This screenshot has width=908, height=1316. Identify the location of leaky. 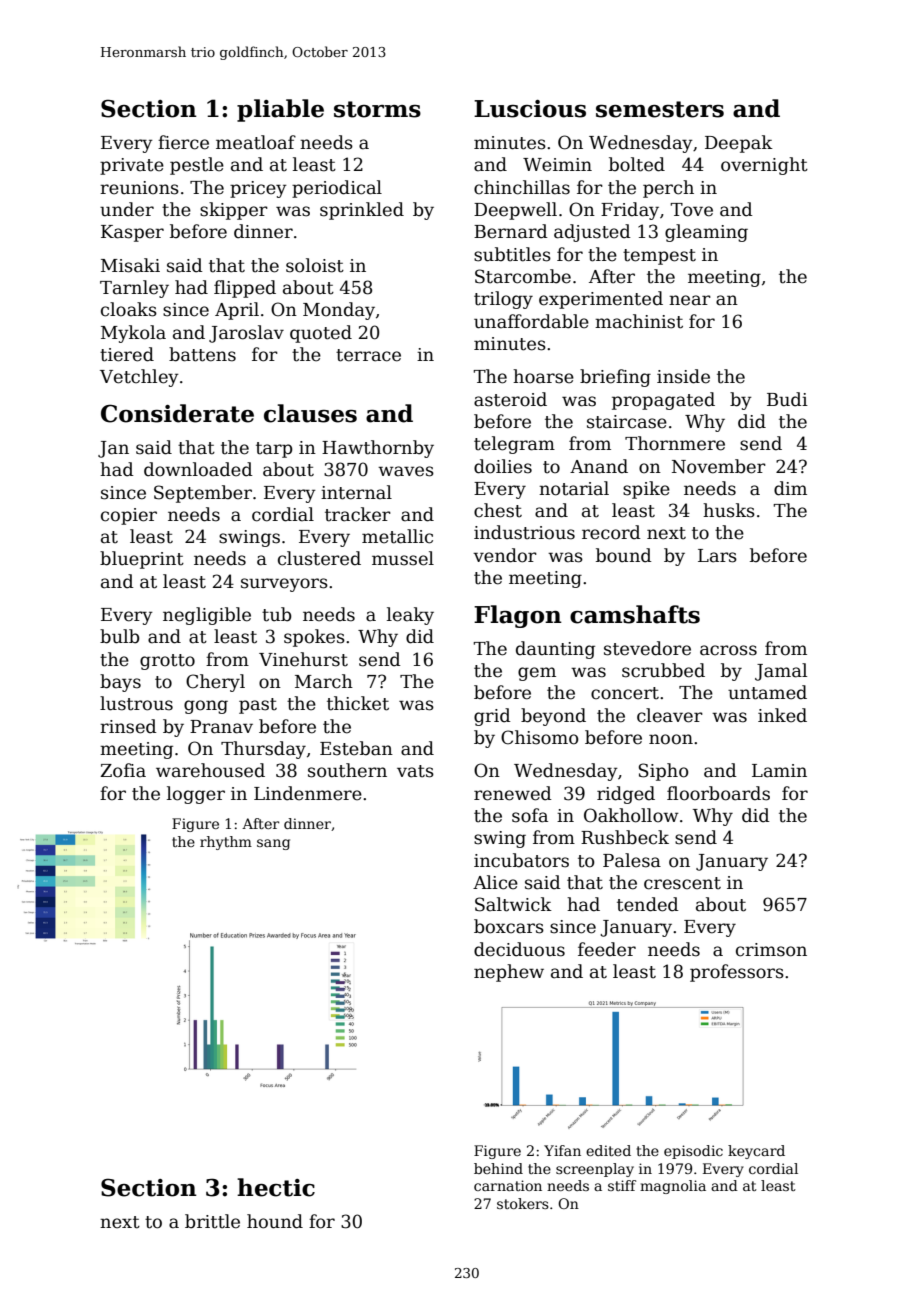
(410, 616).
